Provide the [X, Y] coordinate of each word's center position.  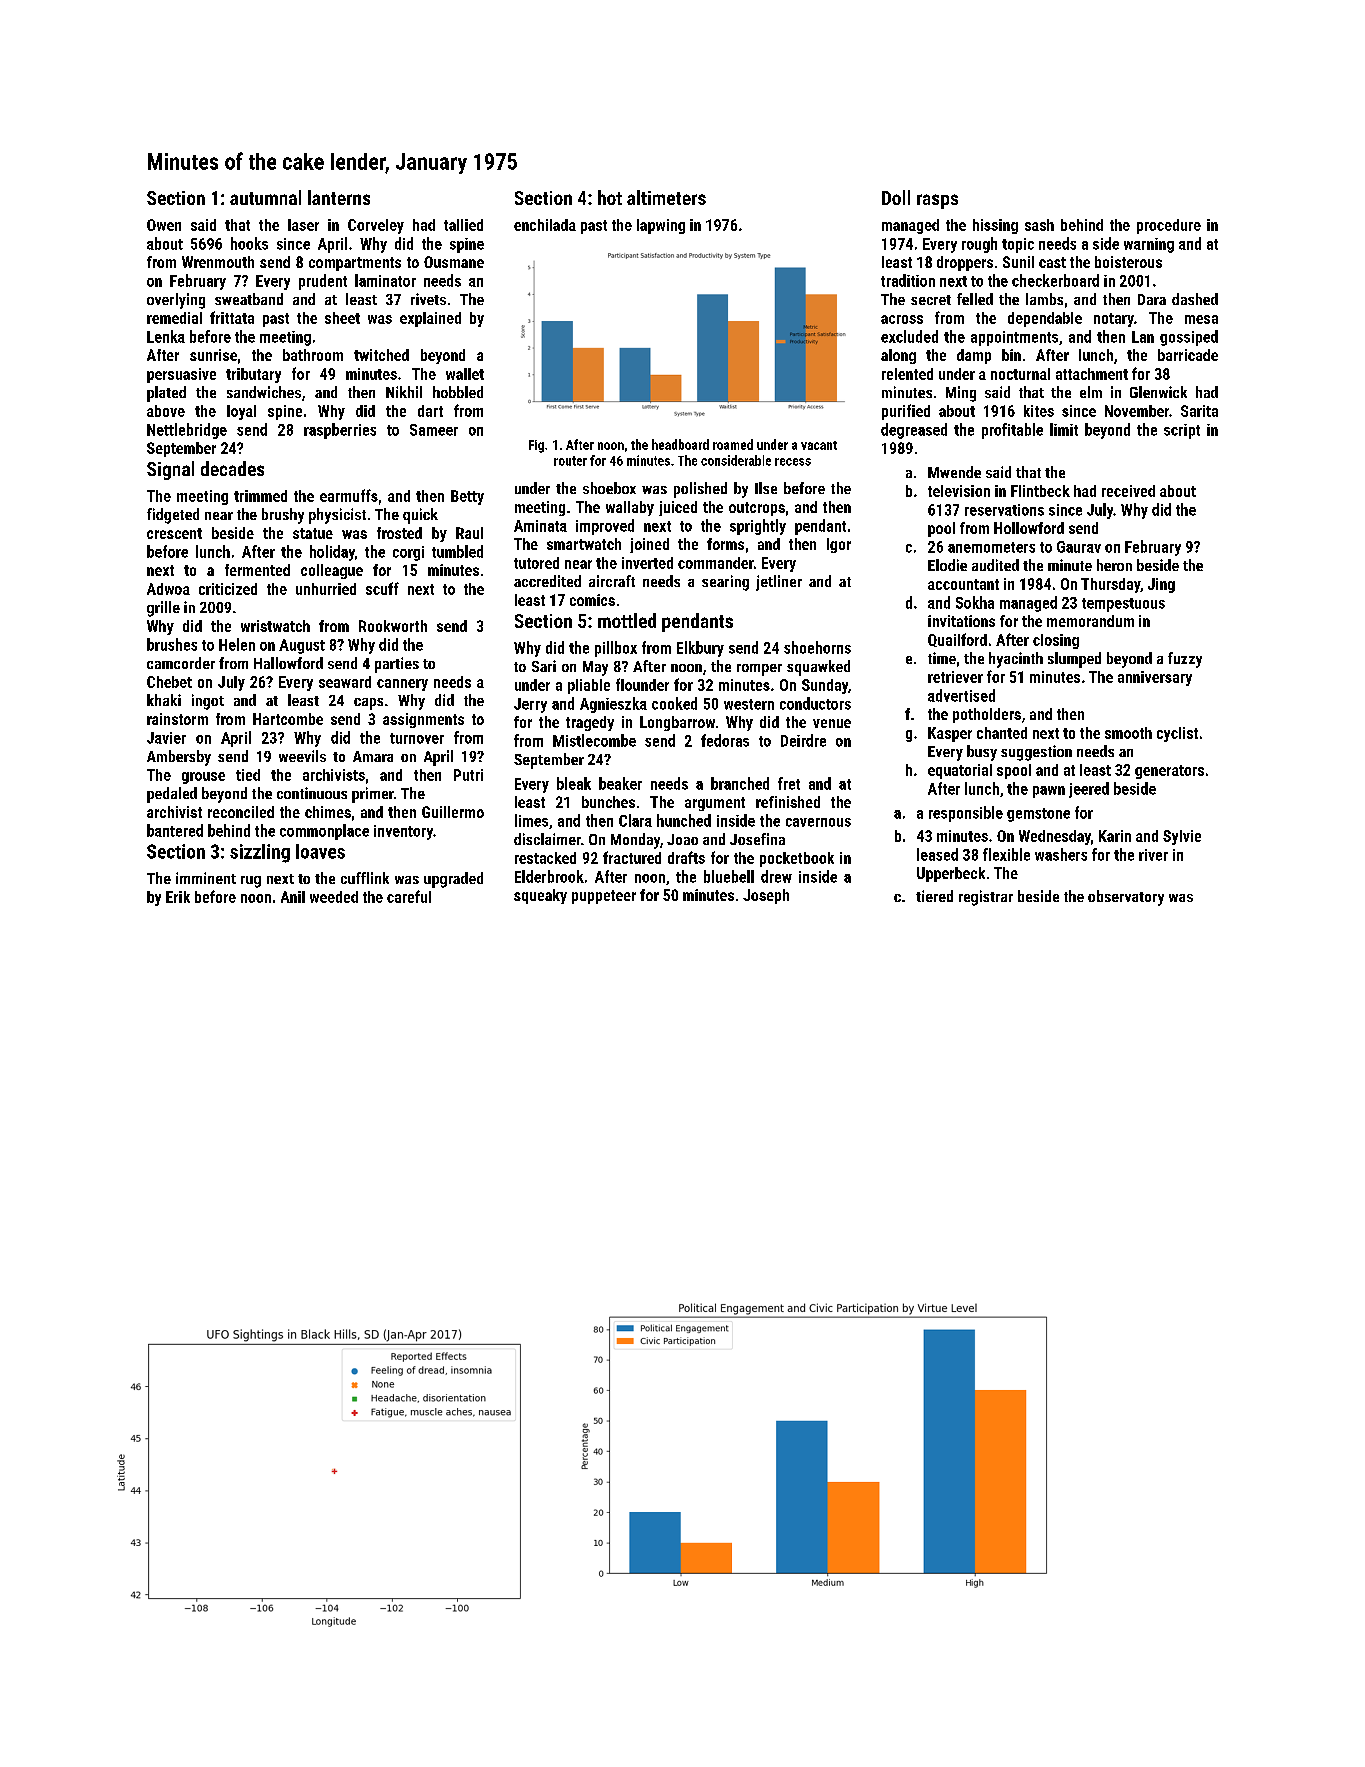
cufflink [365, 878]
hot [610, 197]
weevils [302, 756]
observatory [1126, 898]
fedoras [725, 740]
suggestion [1036, 753]
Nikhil [404, 392]
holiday [332, 553]
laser [303, 225]
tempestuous [1123, 605]
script [1182, 431]
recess [793, 462]
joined [649, 545]
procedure [1169, 226]
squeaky [540, 896]
